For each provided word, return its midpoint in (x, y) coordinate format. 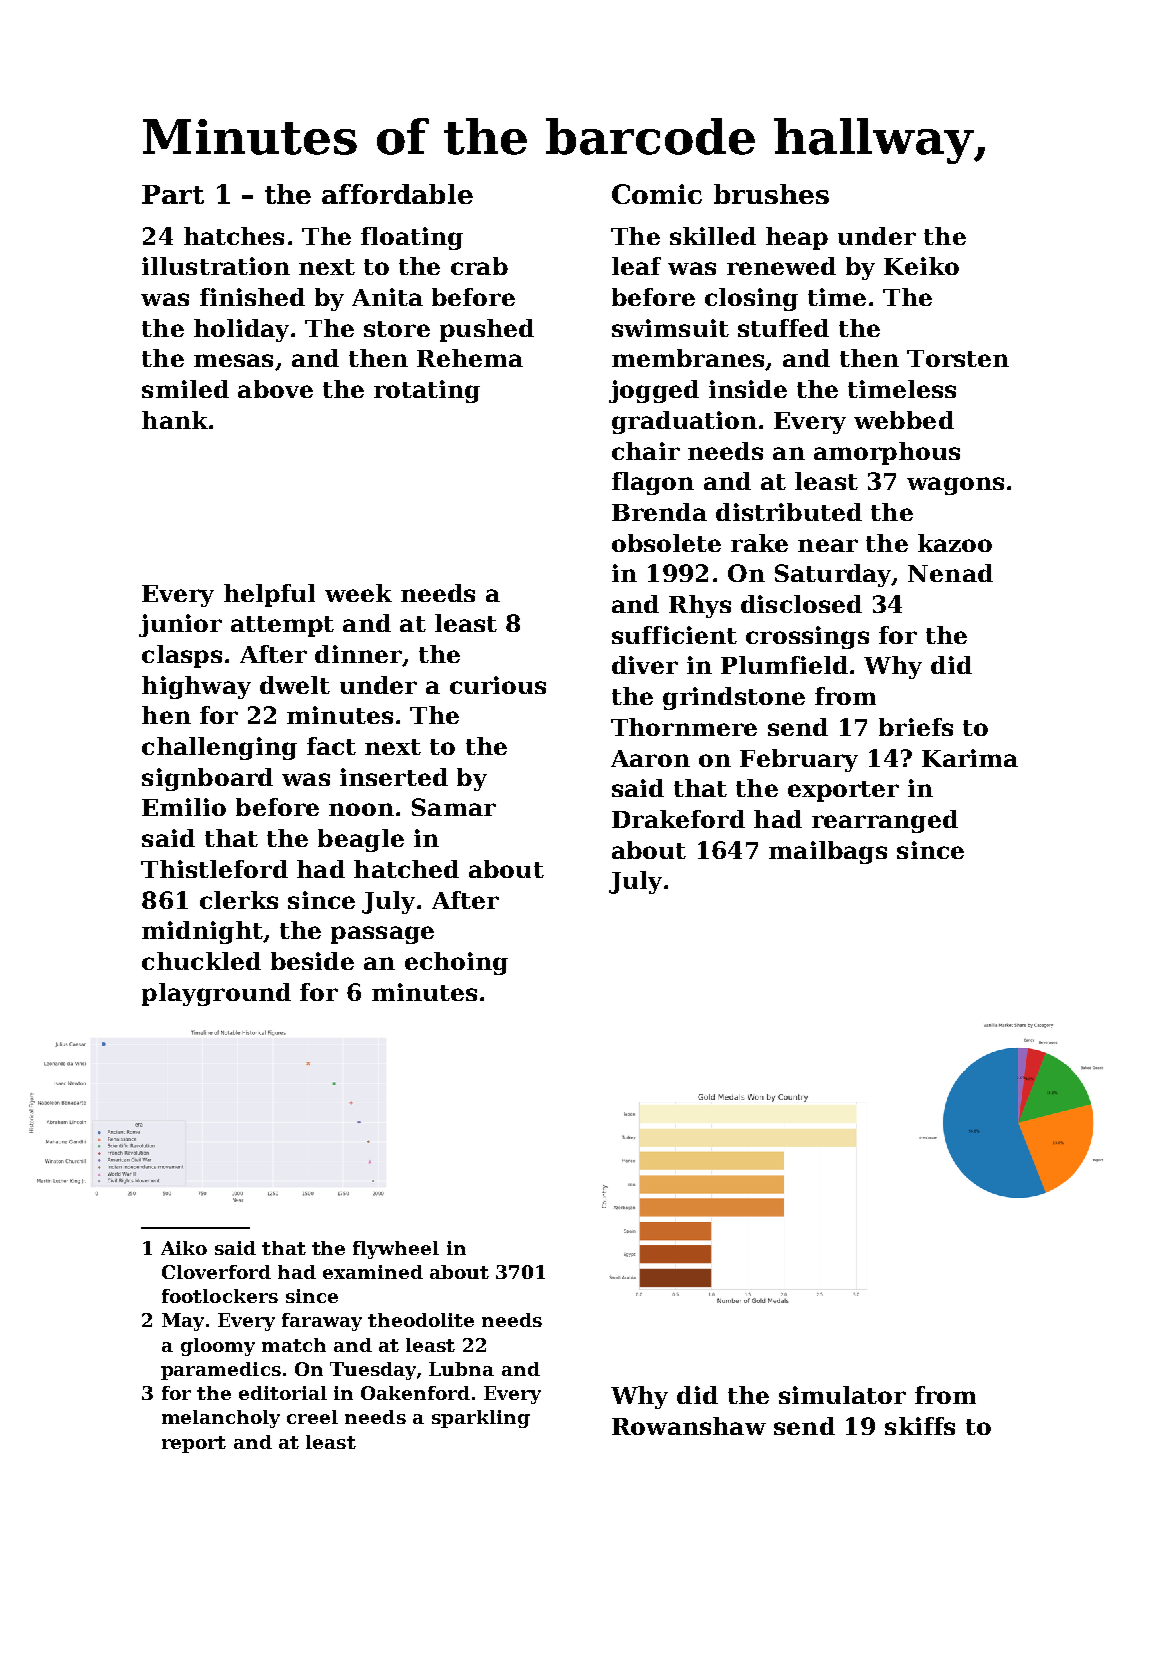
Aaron (650, 758)
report (194, 1444)
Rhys (700, 606)
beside (312, 961)
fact (331, 746)
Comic (657, 194)
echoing (456, 963)
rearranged (885, 821)
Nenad (950, 573)
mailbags (828, 852)
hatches (234, 236)
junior (180, 625)
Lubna (461, 1369)
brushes (771, 194)
